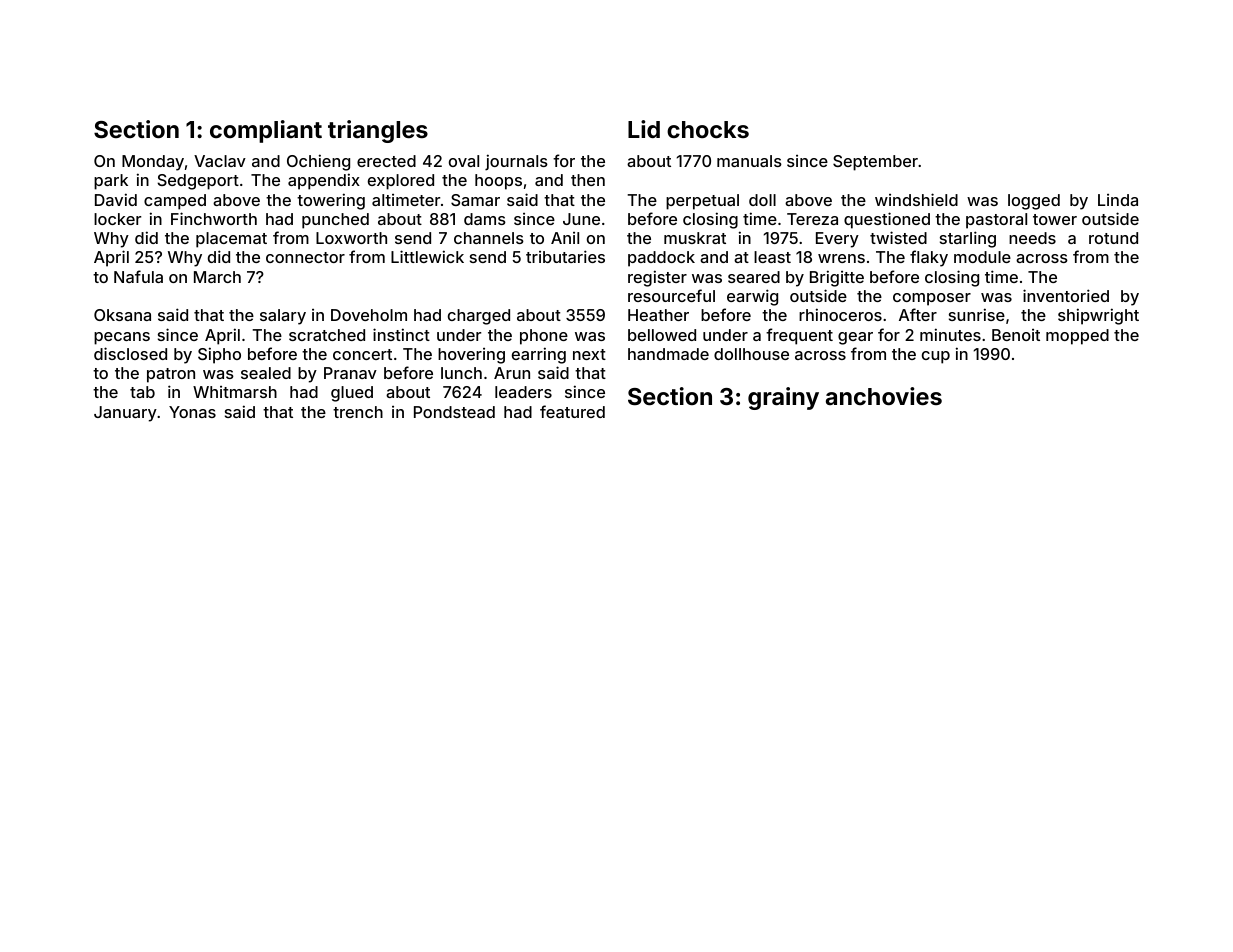 Image resolution: width=1233 pixels, height=952 pixels. Describe the element at coordinates (708, 129) in the image. I see `chocks` at that location.
